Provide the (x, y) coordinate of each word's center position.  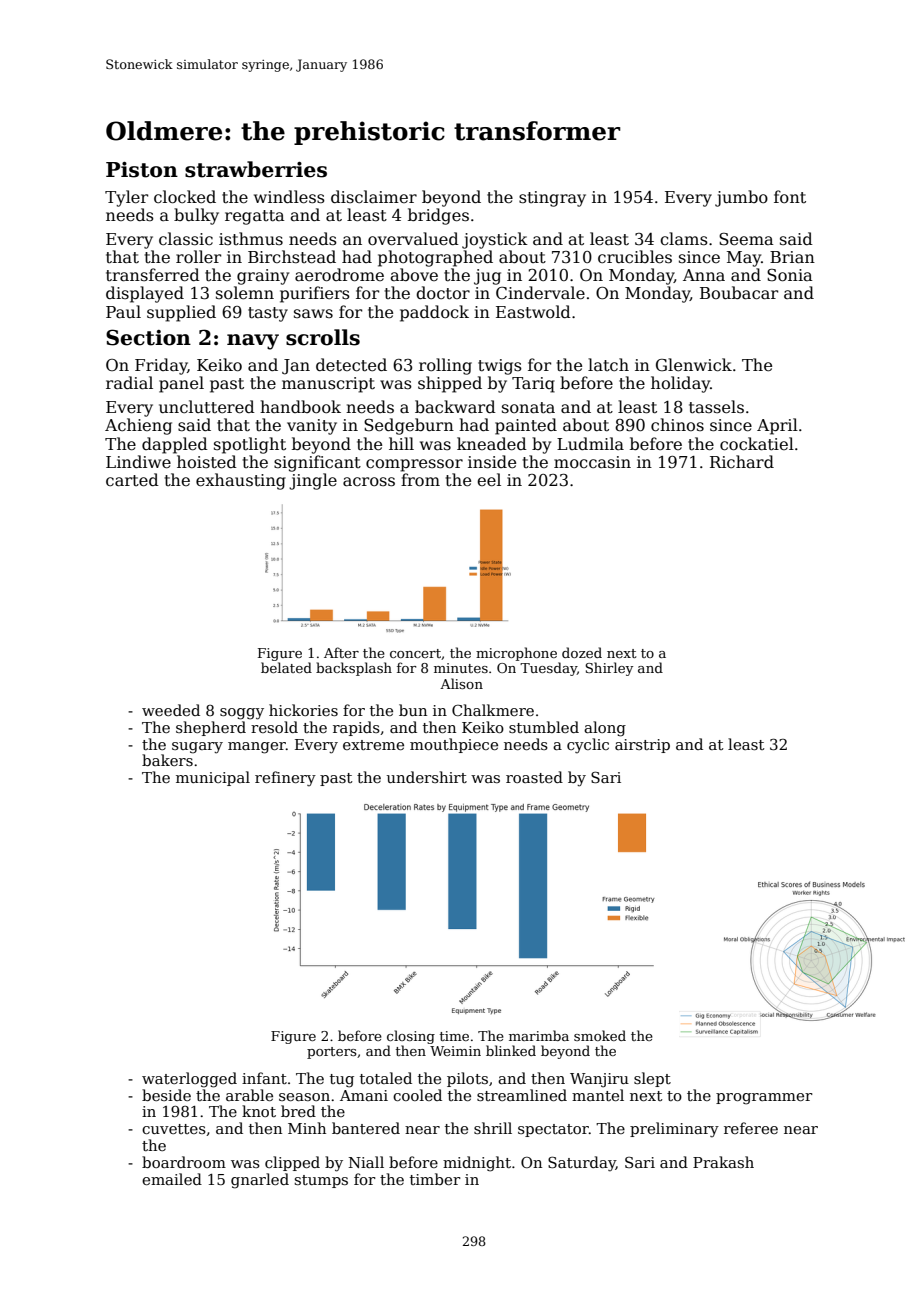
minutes (461, 668)
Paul (123, 312)
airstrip (642, 746)
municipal (213, 778)
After (341, 652)
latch (608, 364)
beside (166, 1095)
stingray (552, 199)
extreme (373, 745)
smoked (600, 1035)
